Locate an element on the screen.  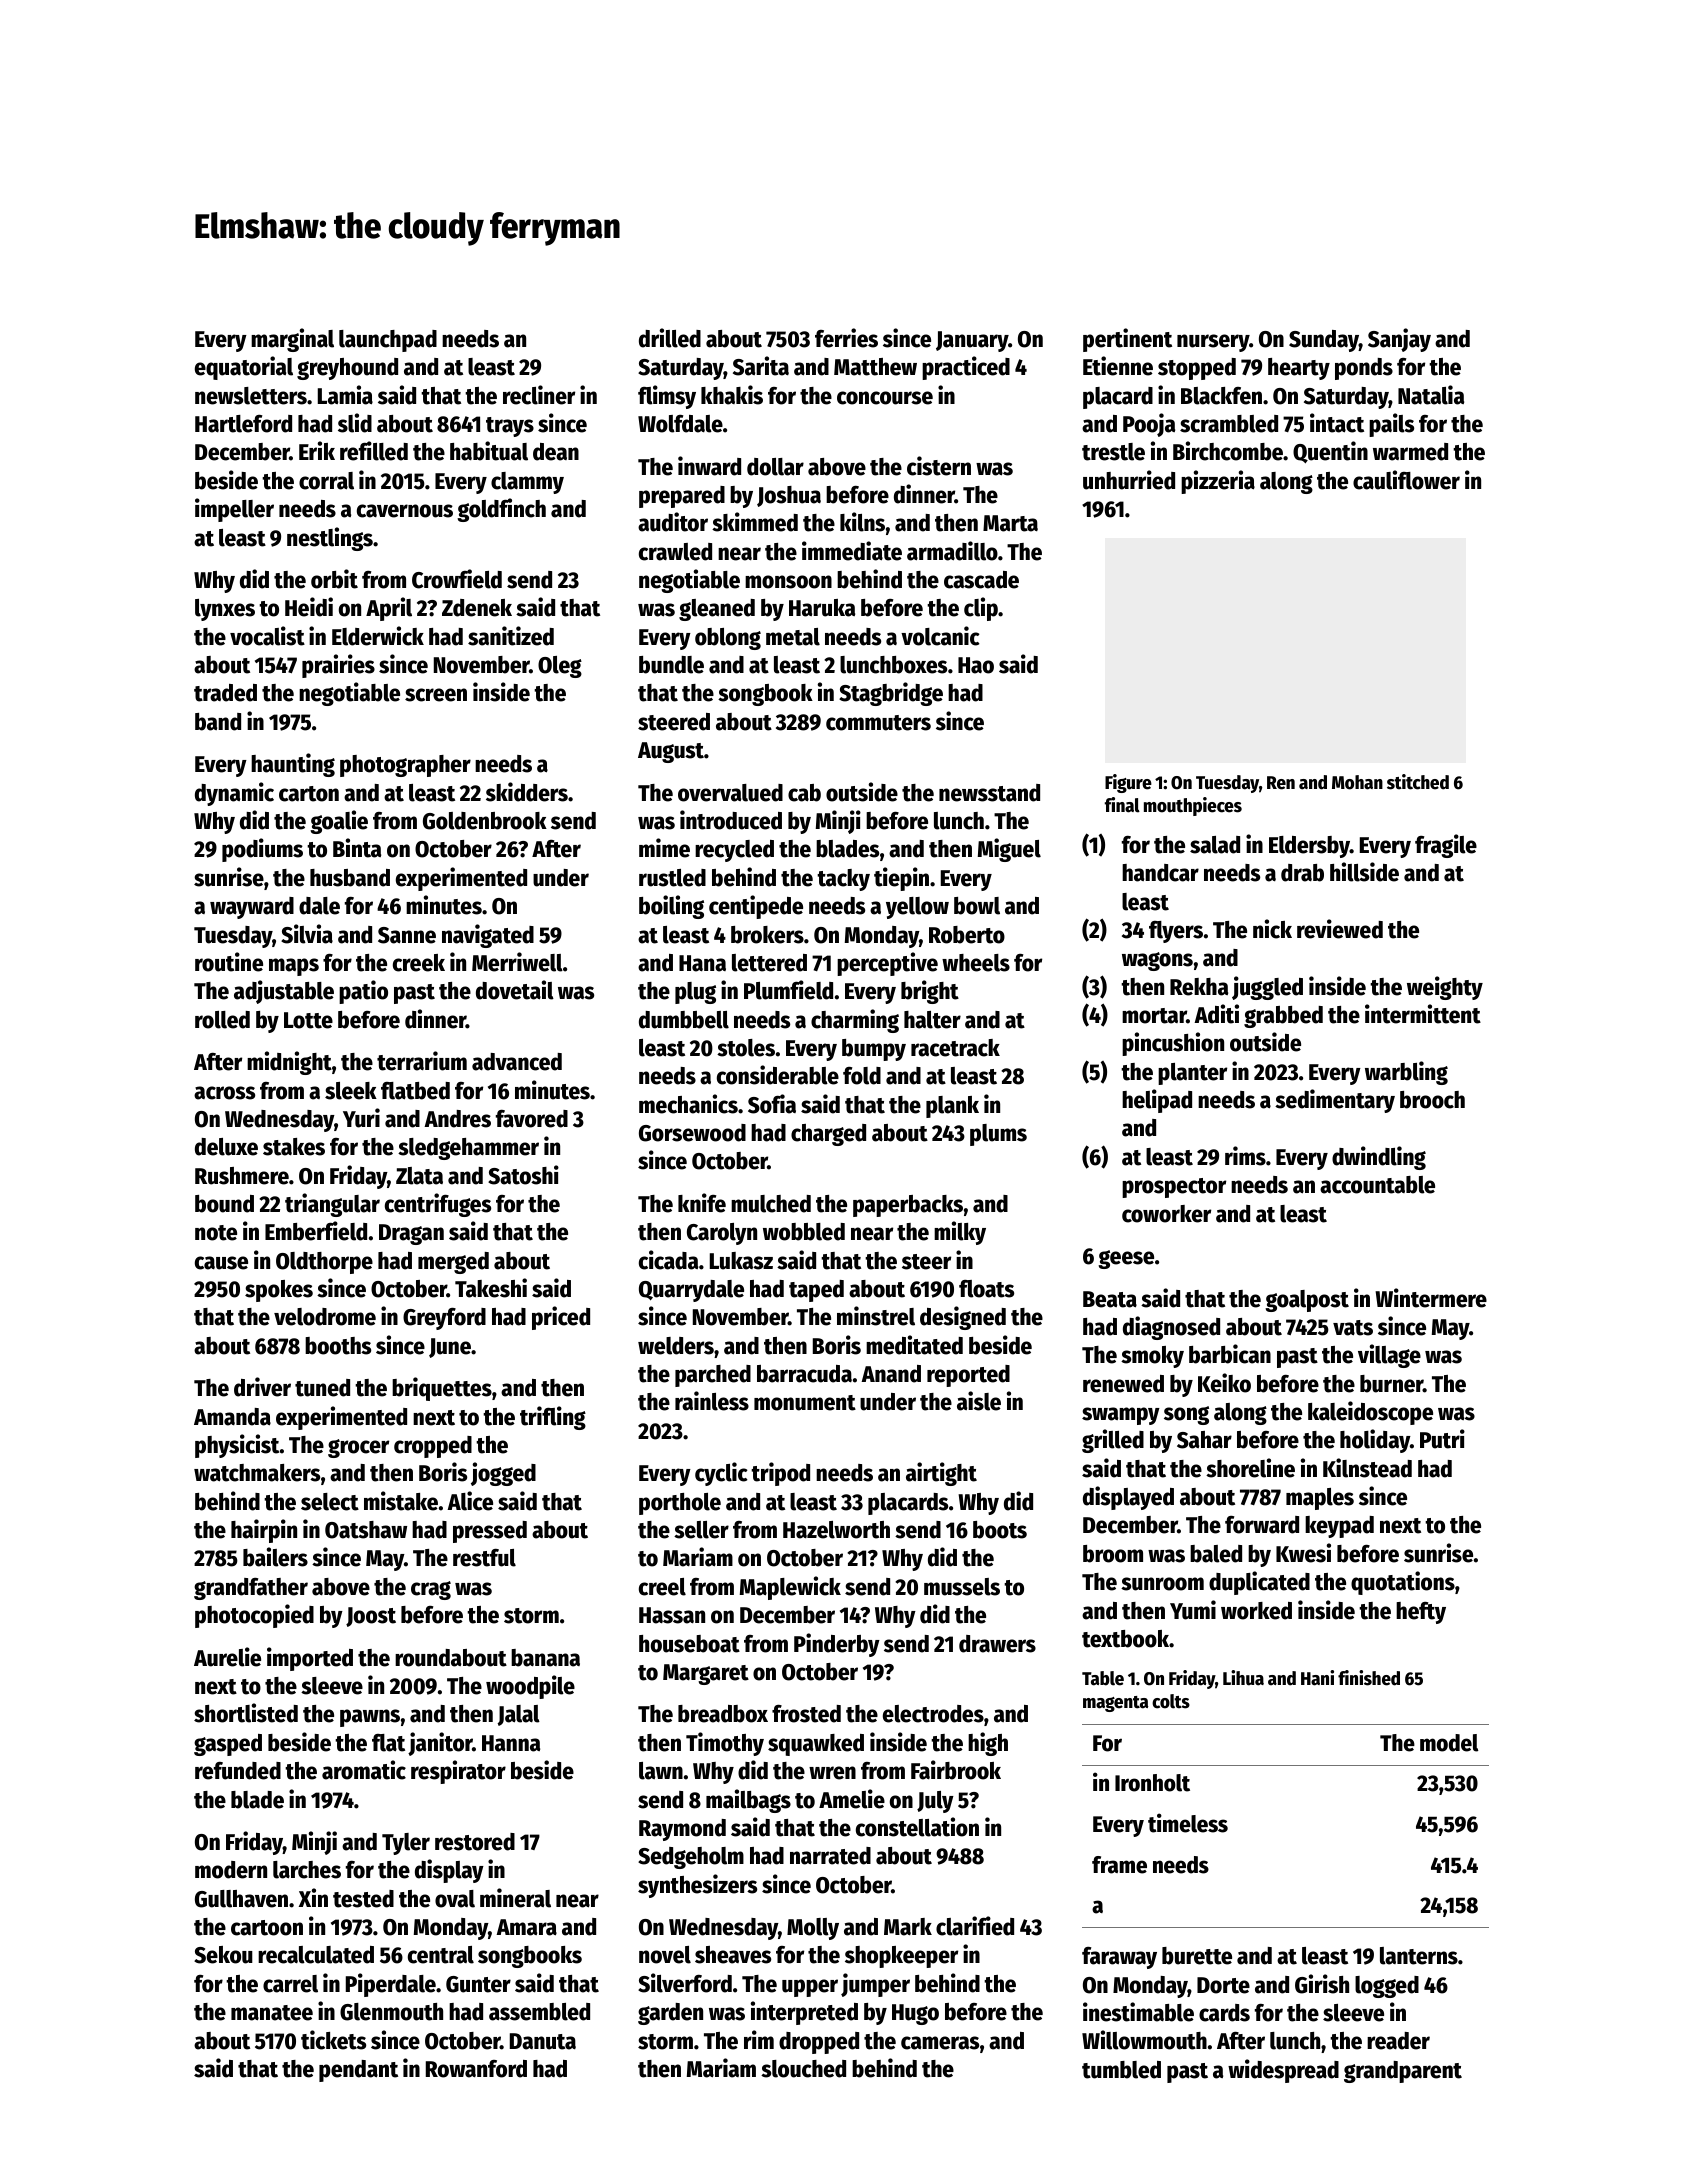
stitched is located at coordinates (1418, 782).
